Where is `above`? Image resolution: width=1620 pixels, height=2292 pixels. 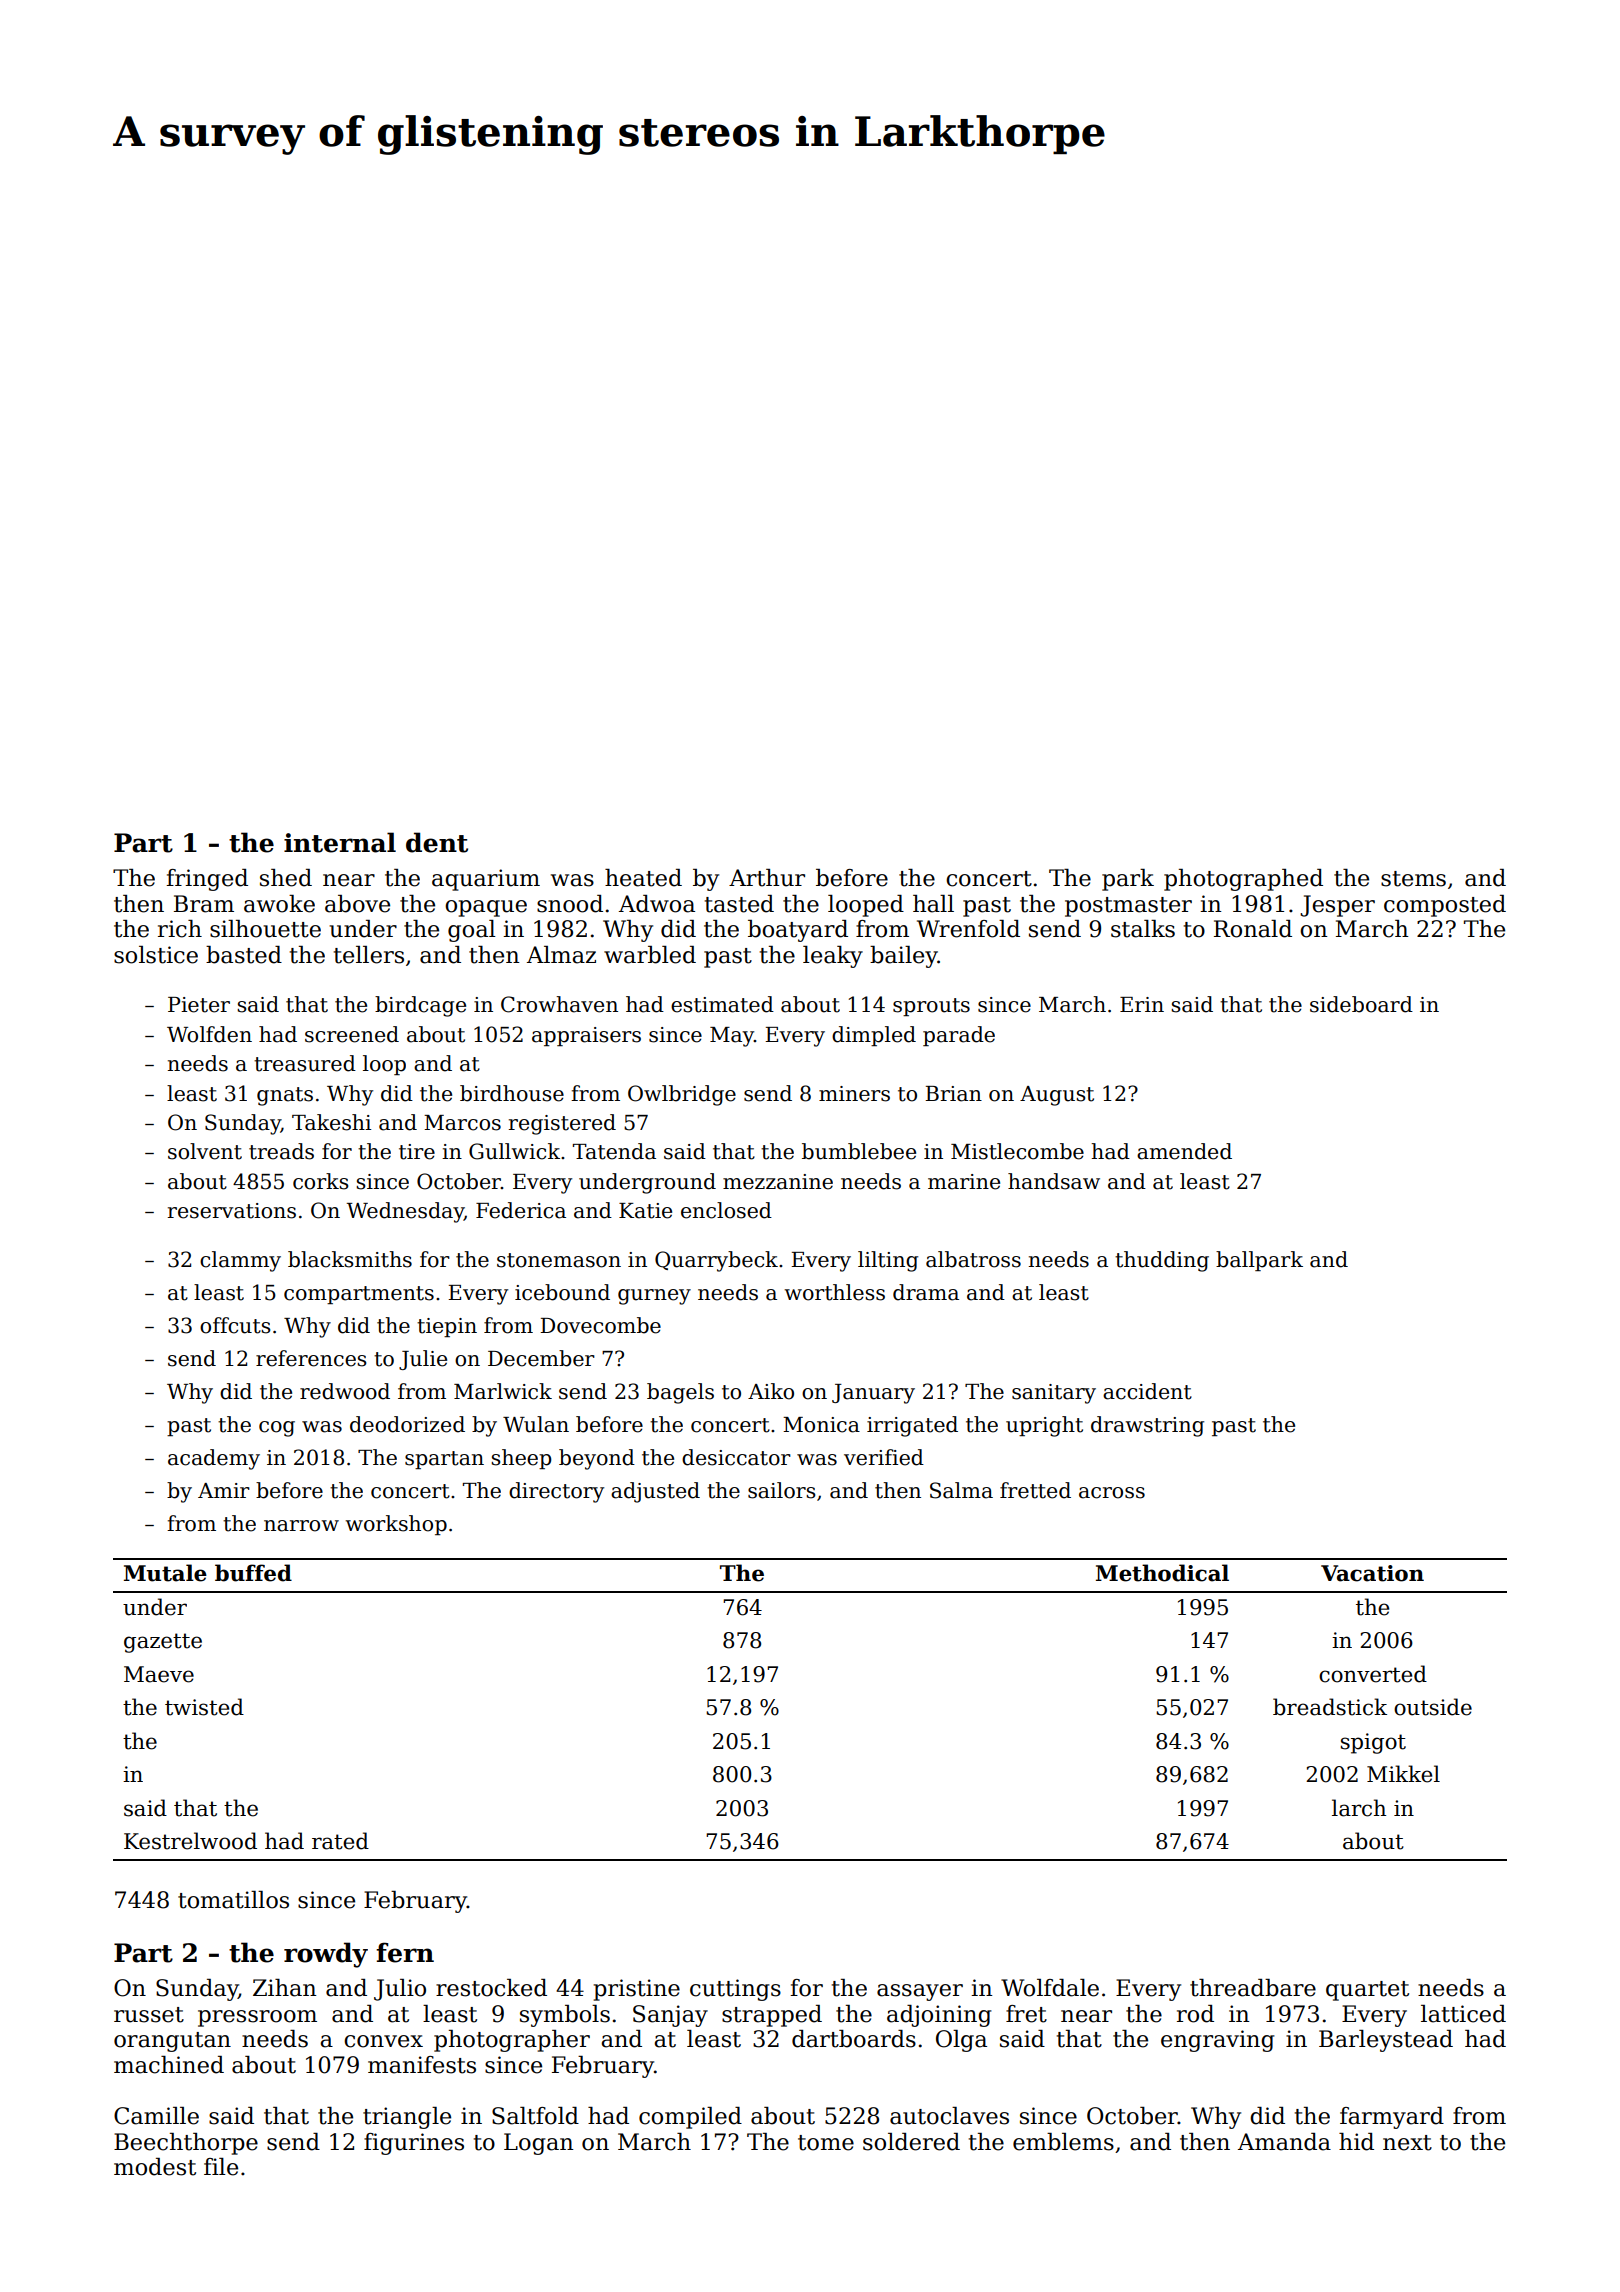 above is located at coordinates (357, 904).
